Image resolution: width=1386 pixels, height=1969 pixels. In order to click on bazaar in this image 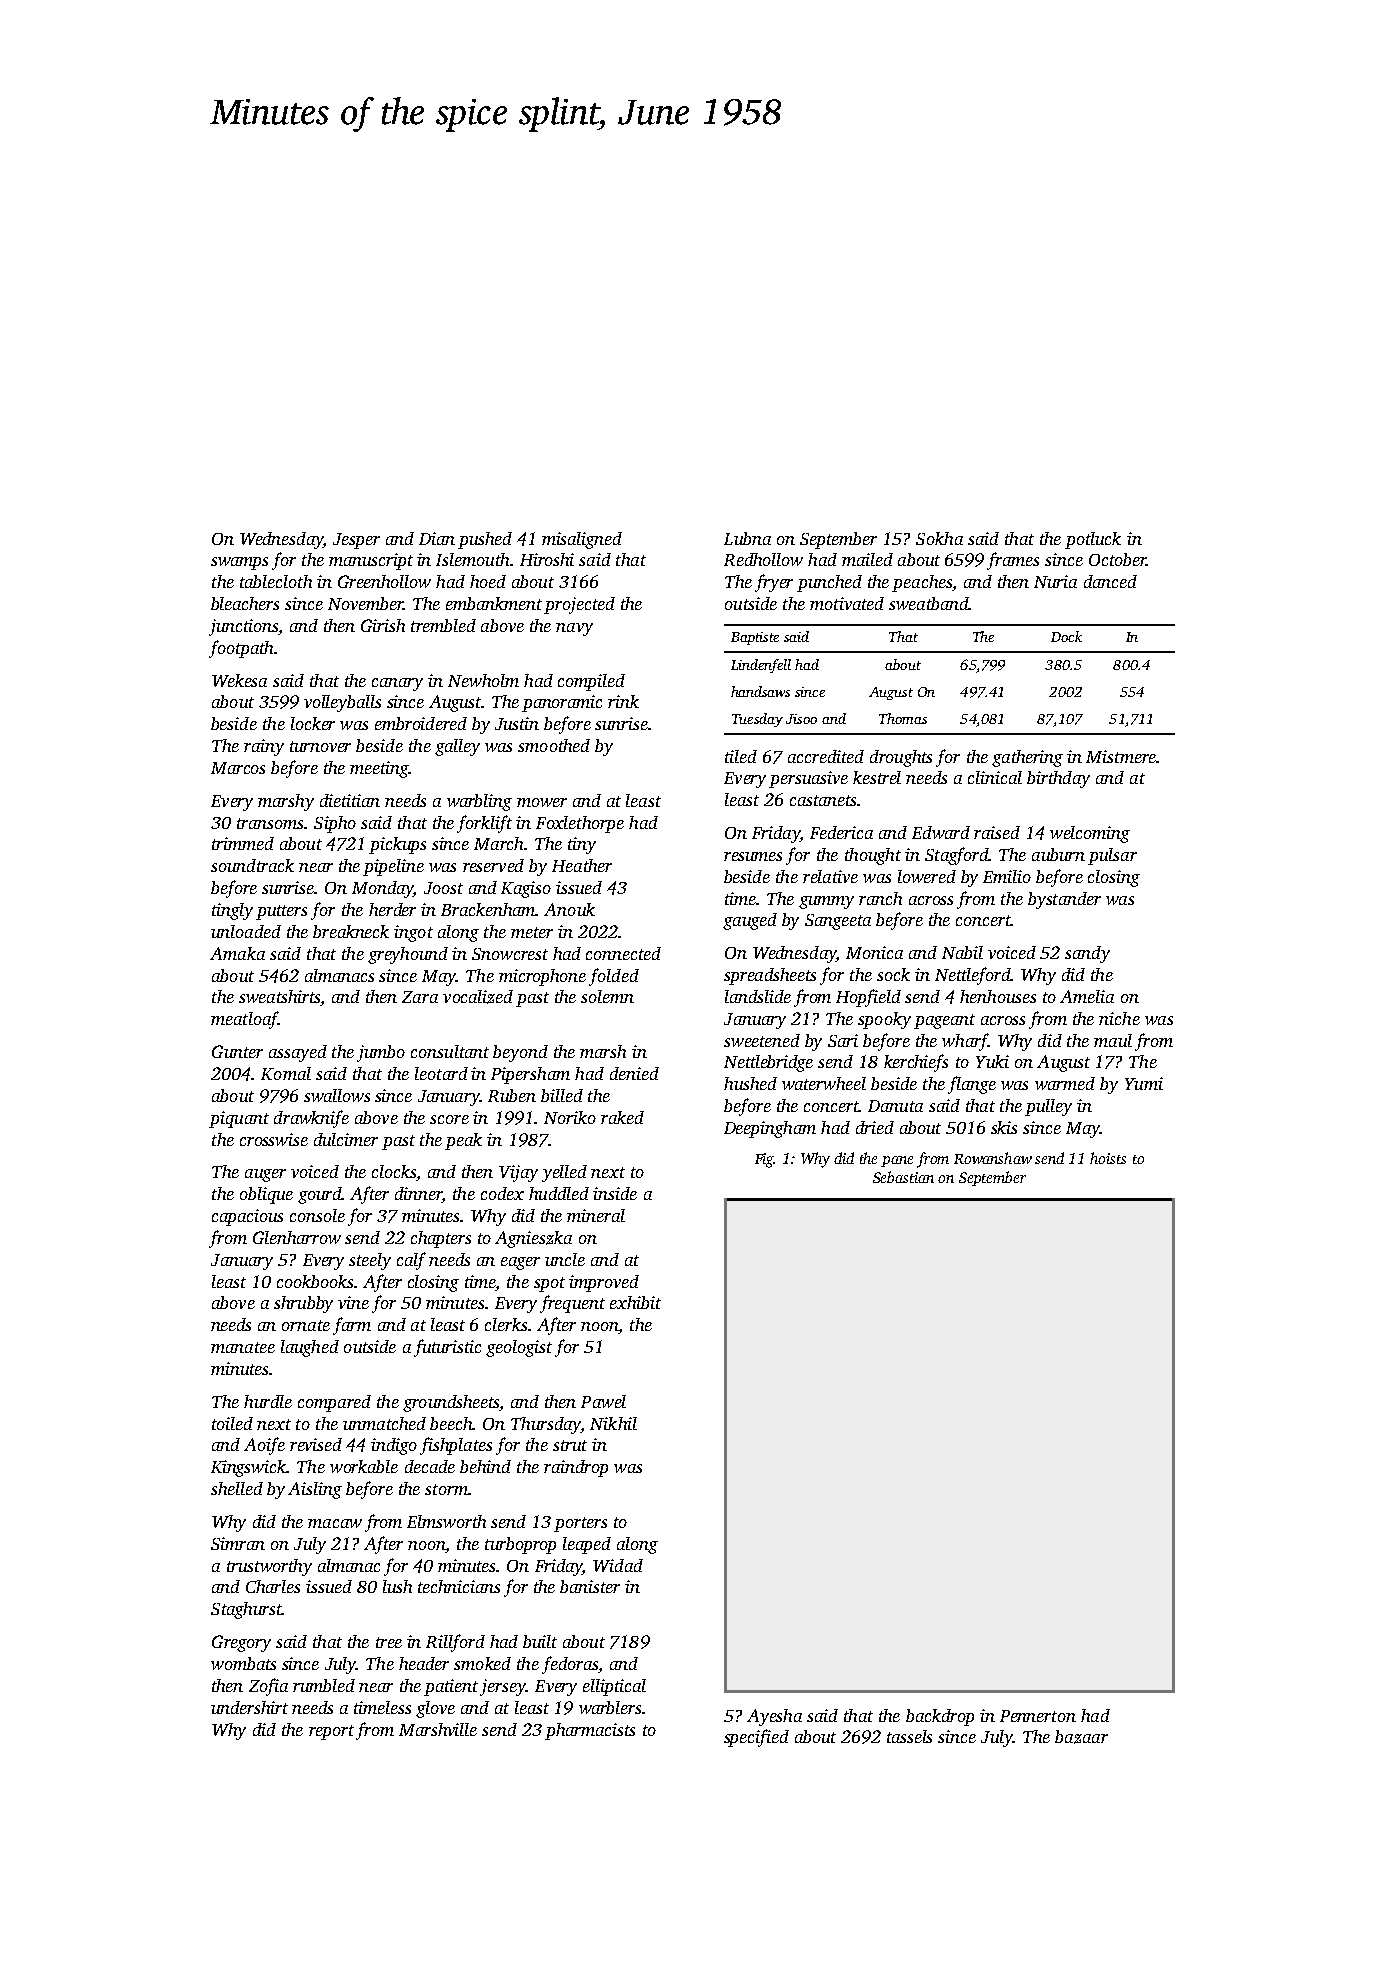, I will do `click(1081, 1737)`.
